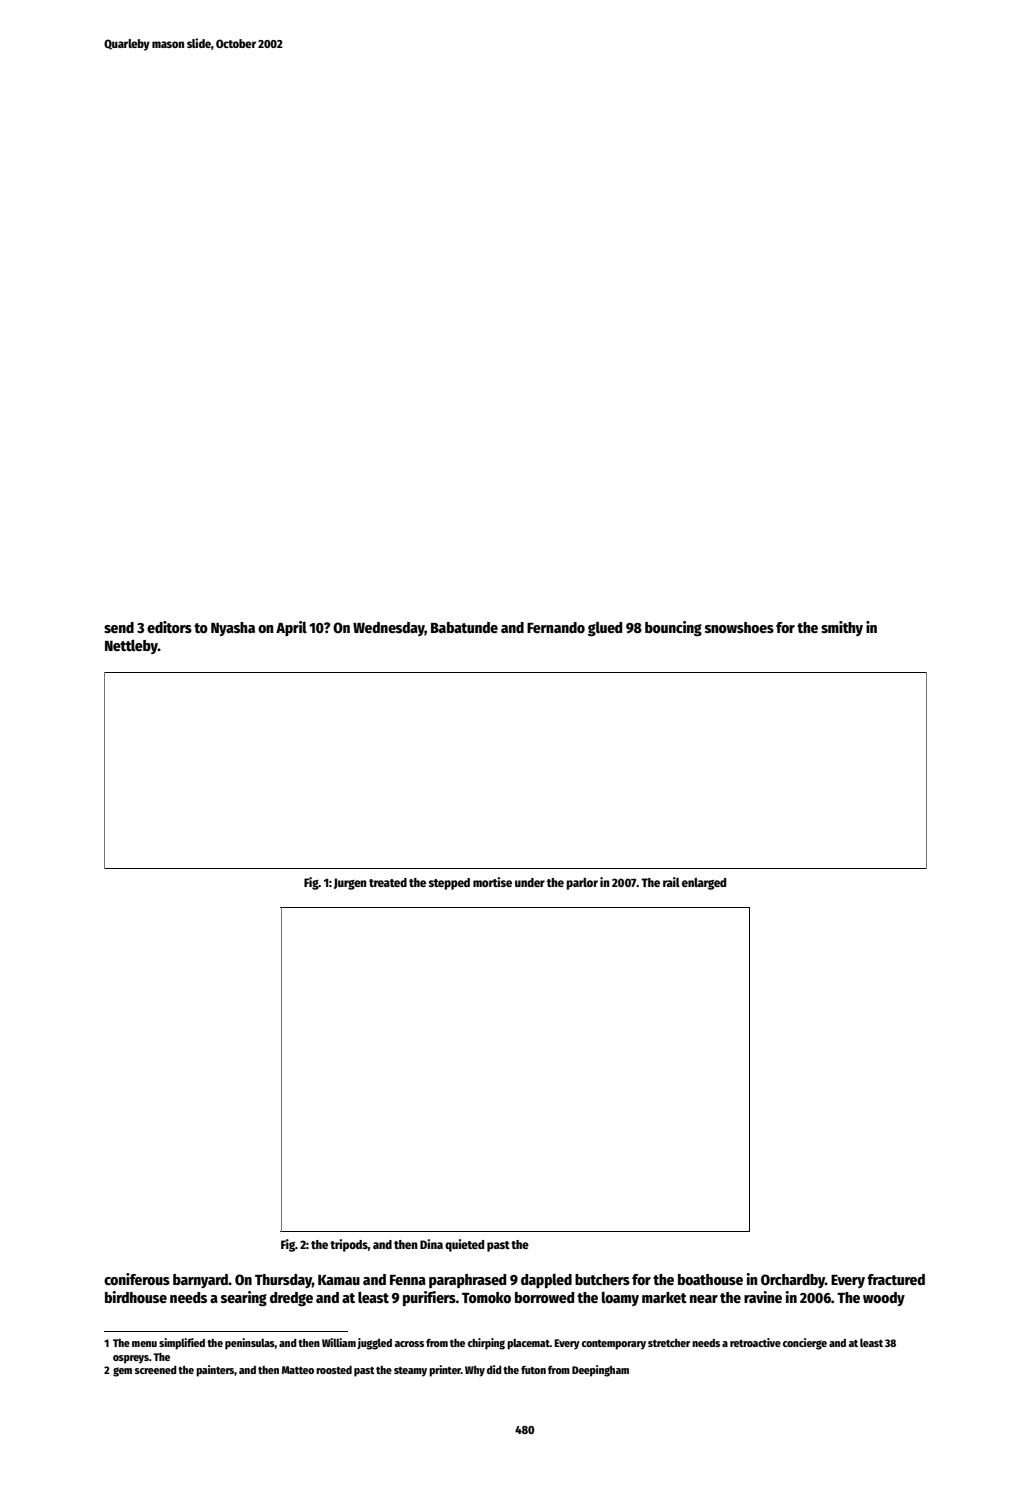 The width and height of the image is (1031, 1494). Describe the element at coordinates (896, 1279) in the image. I see `fractured` at that location.
